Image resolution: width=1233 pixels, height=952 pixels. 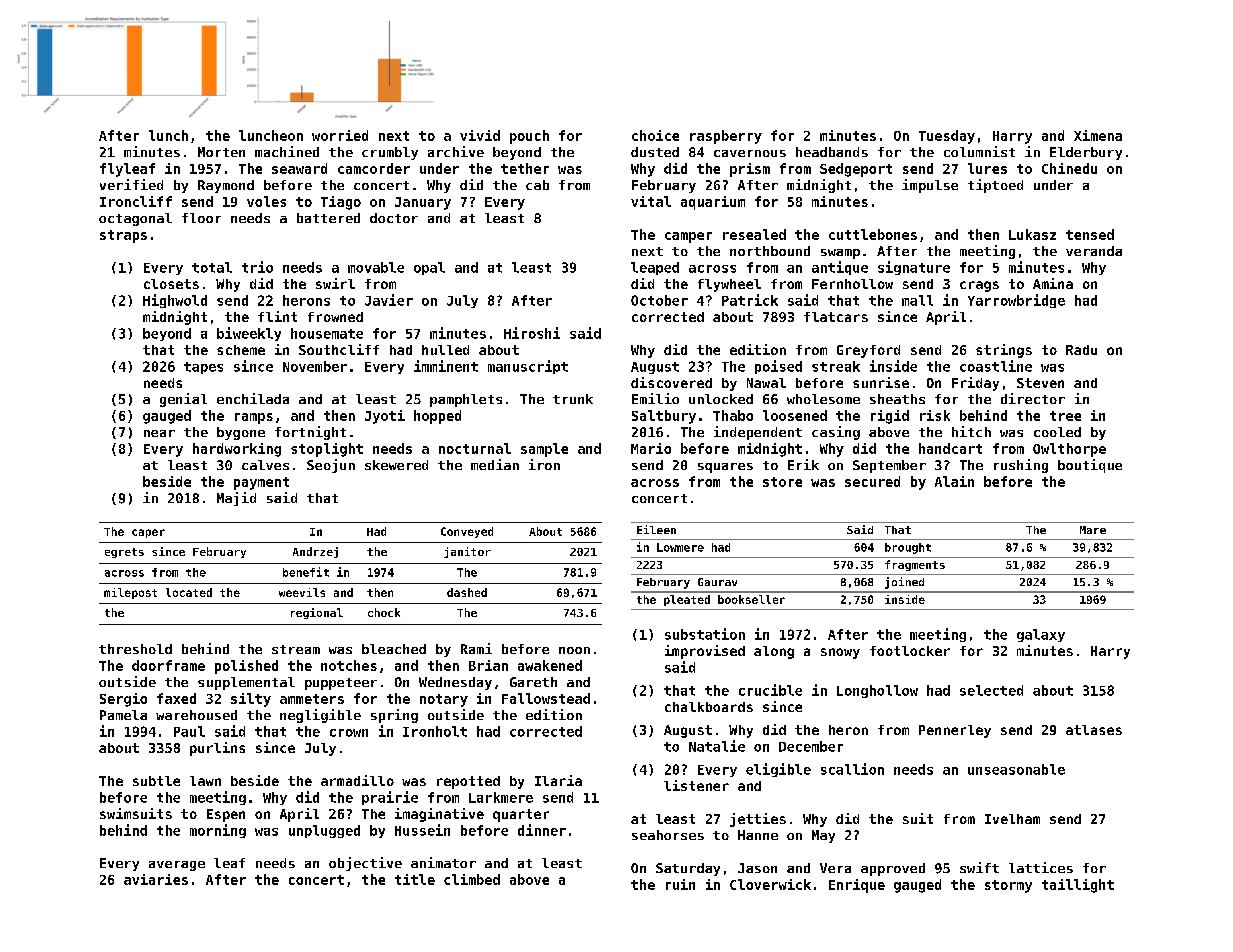 What do you see at coordinates (156, 879) in the screenshot?
I see `aviaries` at bounding box center [156, 879].
